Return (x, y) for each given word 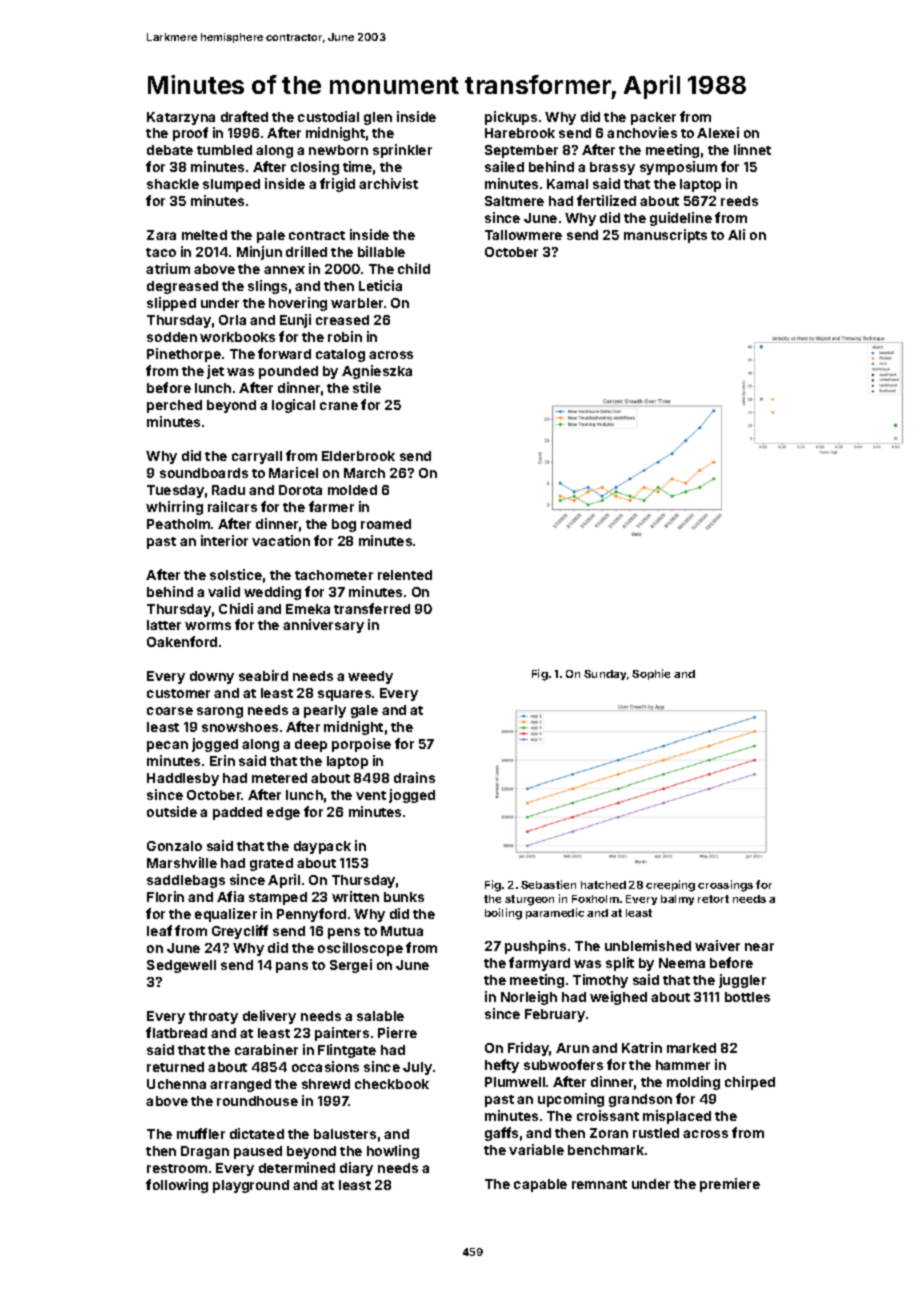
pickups (511, 118)
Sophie (651, 674)
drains (414, 777)
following (177, 1186)
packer (653, 118)
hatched (603, 885)
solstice (236, 574)
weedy (370, 677)
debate (170, 150)
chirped (750, 1083)
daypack (322, 847)
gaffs (501, 1134)
